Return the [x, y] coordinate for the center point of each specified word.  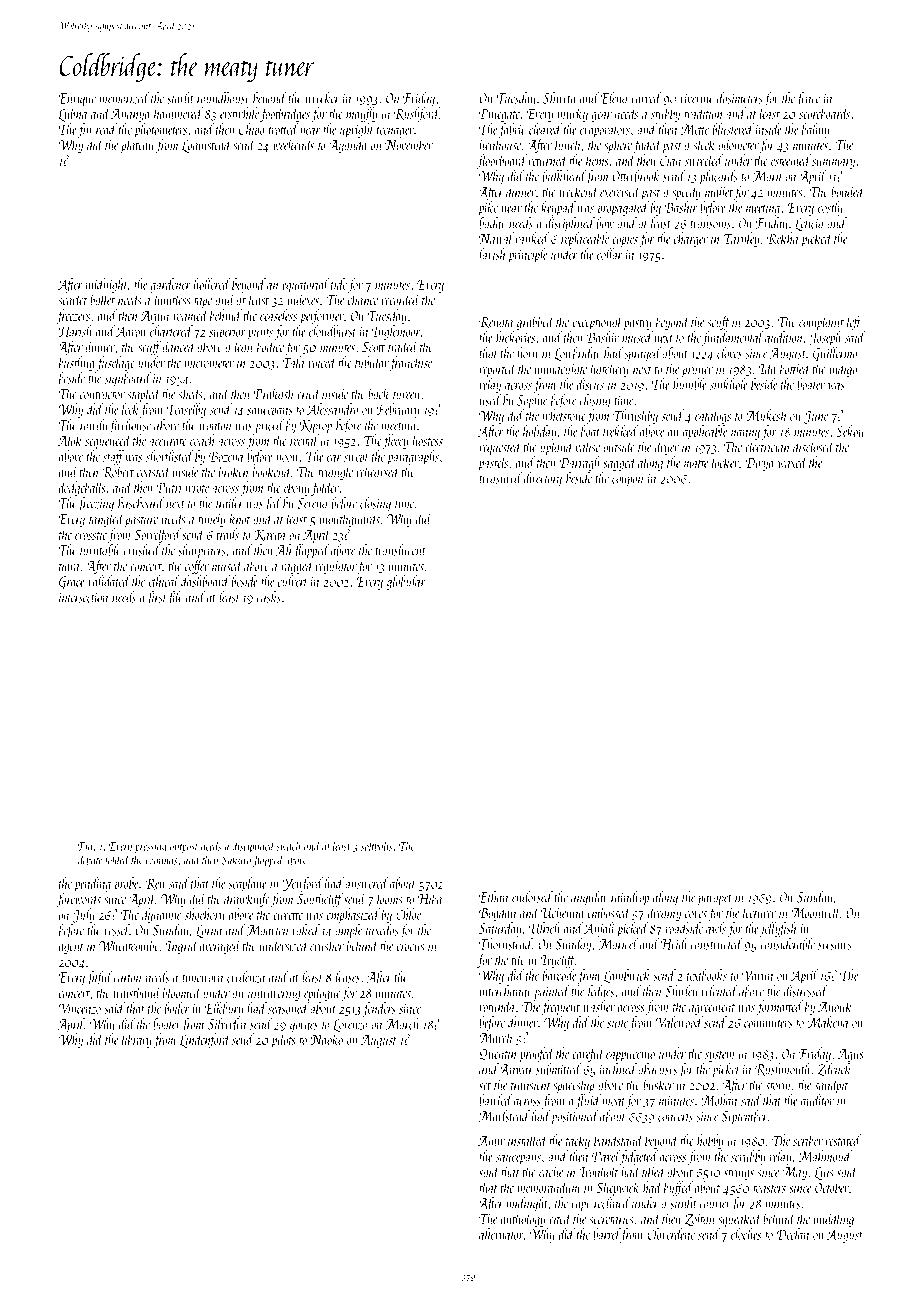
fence [808, 99]
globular [406, 582]
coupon [628, 481]
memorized [124, 98]
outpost [184, 848]
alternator [501, 1234]
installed [528, 1140]
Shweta [559, 98]
